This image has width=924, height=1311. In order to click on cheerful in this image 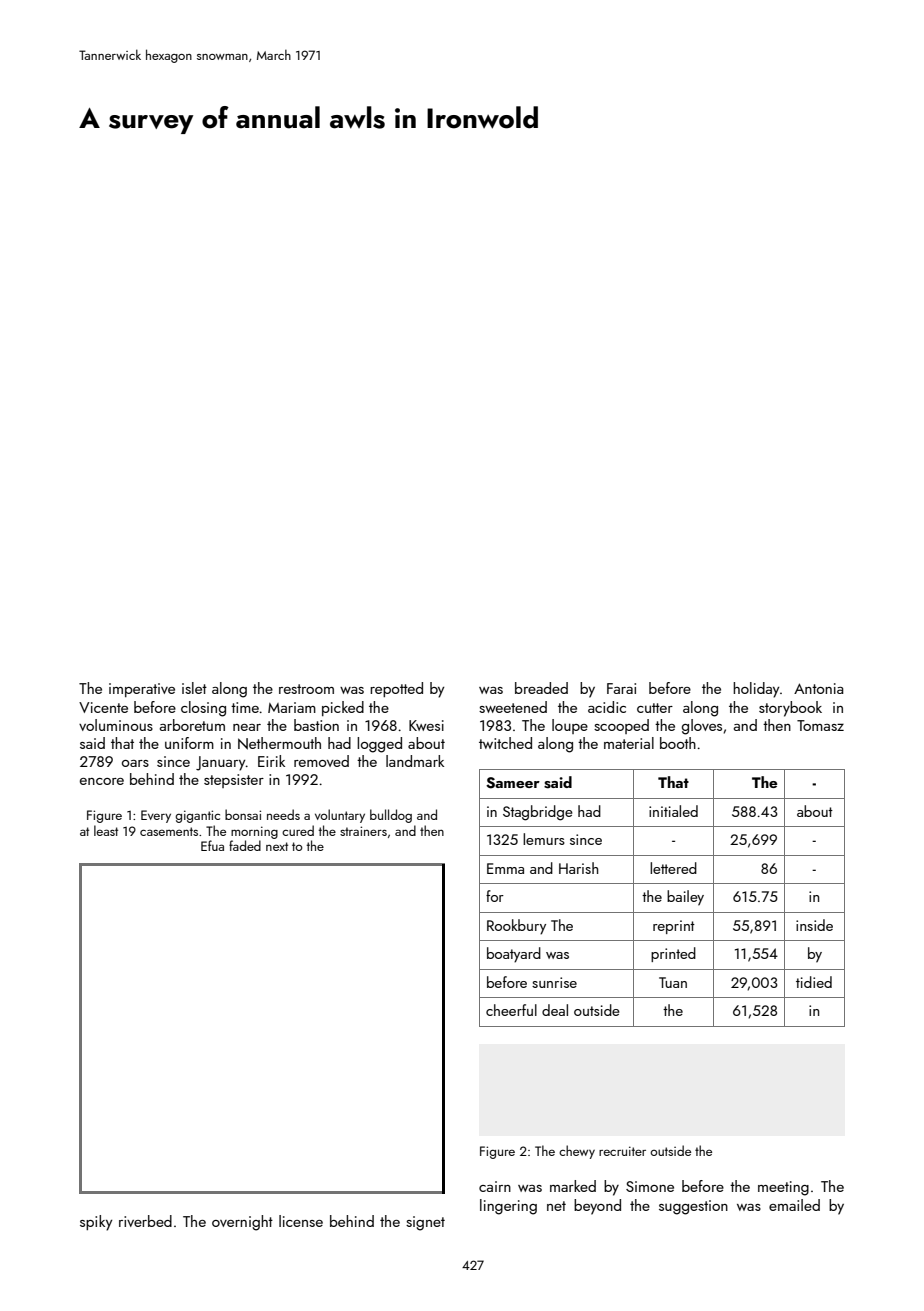, I will do `click(511, 1010)`.
